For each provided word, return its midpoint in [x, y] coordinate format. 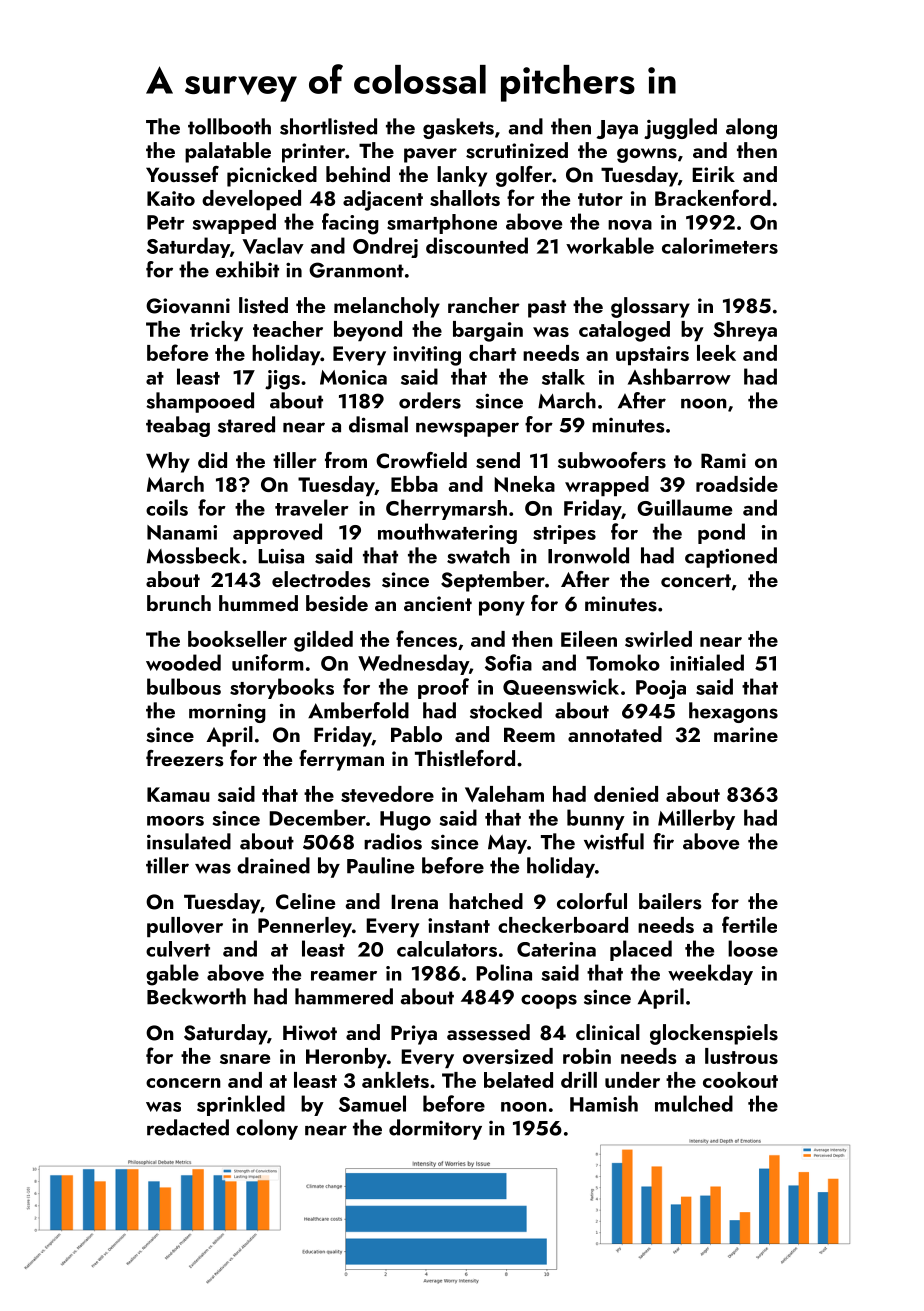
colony [267, 1129]
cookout [740, 1080]
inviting [427, 356]
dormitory [435, 1129]
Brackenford [713, 197]
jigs [282, 380]
